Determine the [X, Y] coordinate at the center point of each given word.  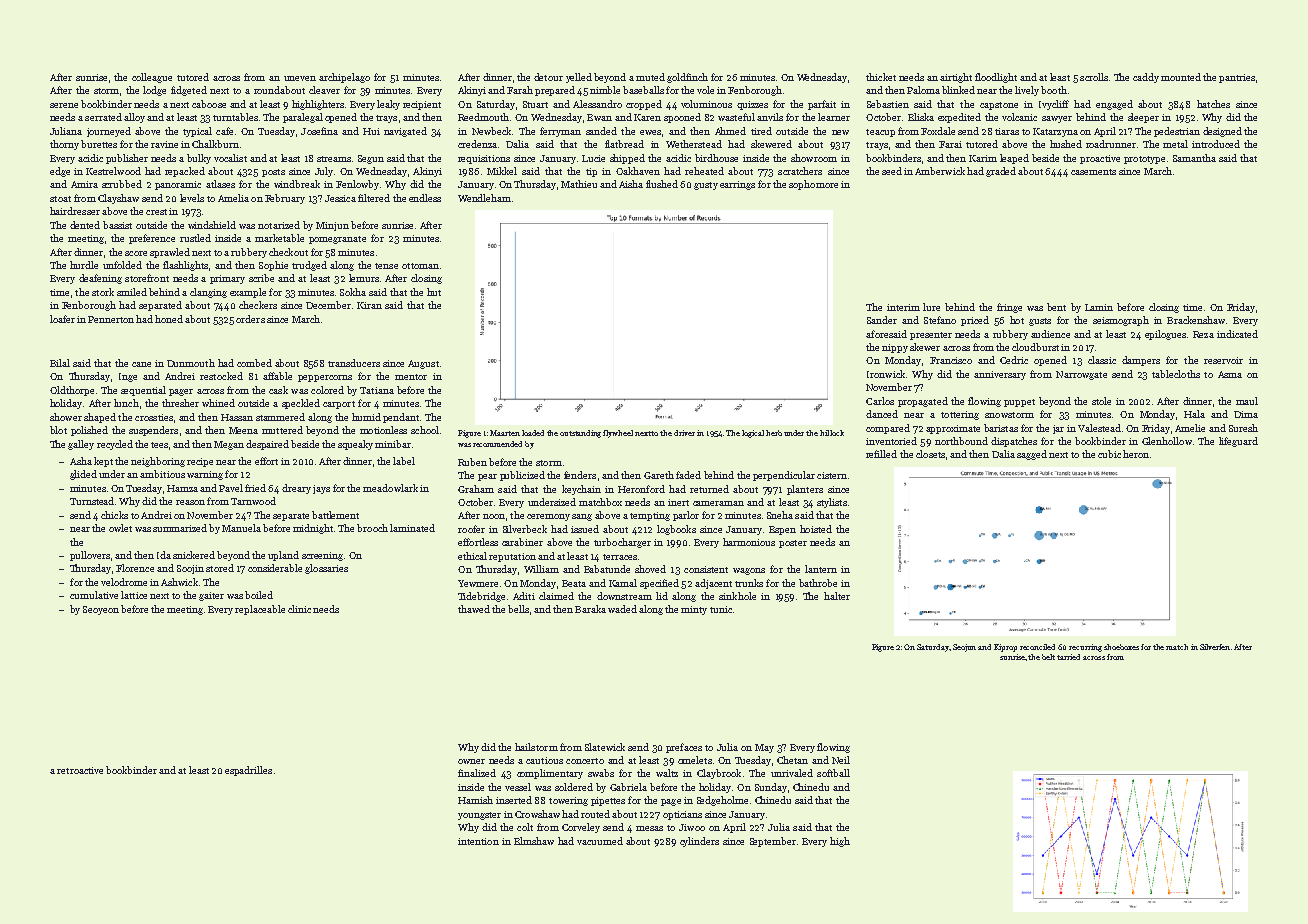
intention [478, 841]
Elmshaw [534, 841]
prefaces [684, 748]
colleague [152, 78]
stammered [280, 417]
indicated [1237, 334]
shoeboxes [1121, 647]
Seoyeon [101, 610]
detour [548, 77]
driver [684, 433]
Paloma [923, 90]
